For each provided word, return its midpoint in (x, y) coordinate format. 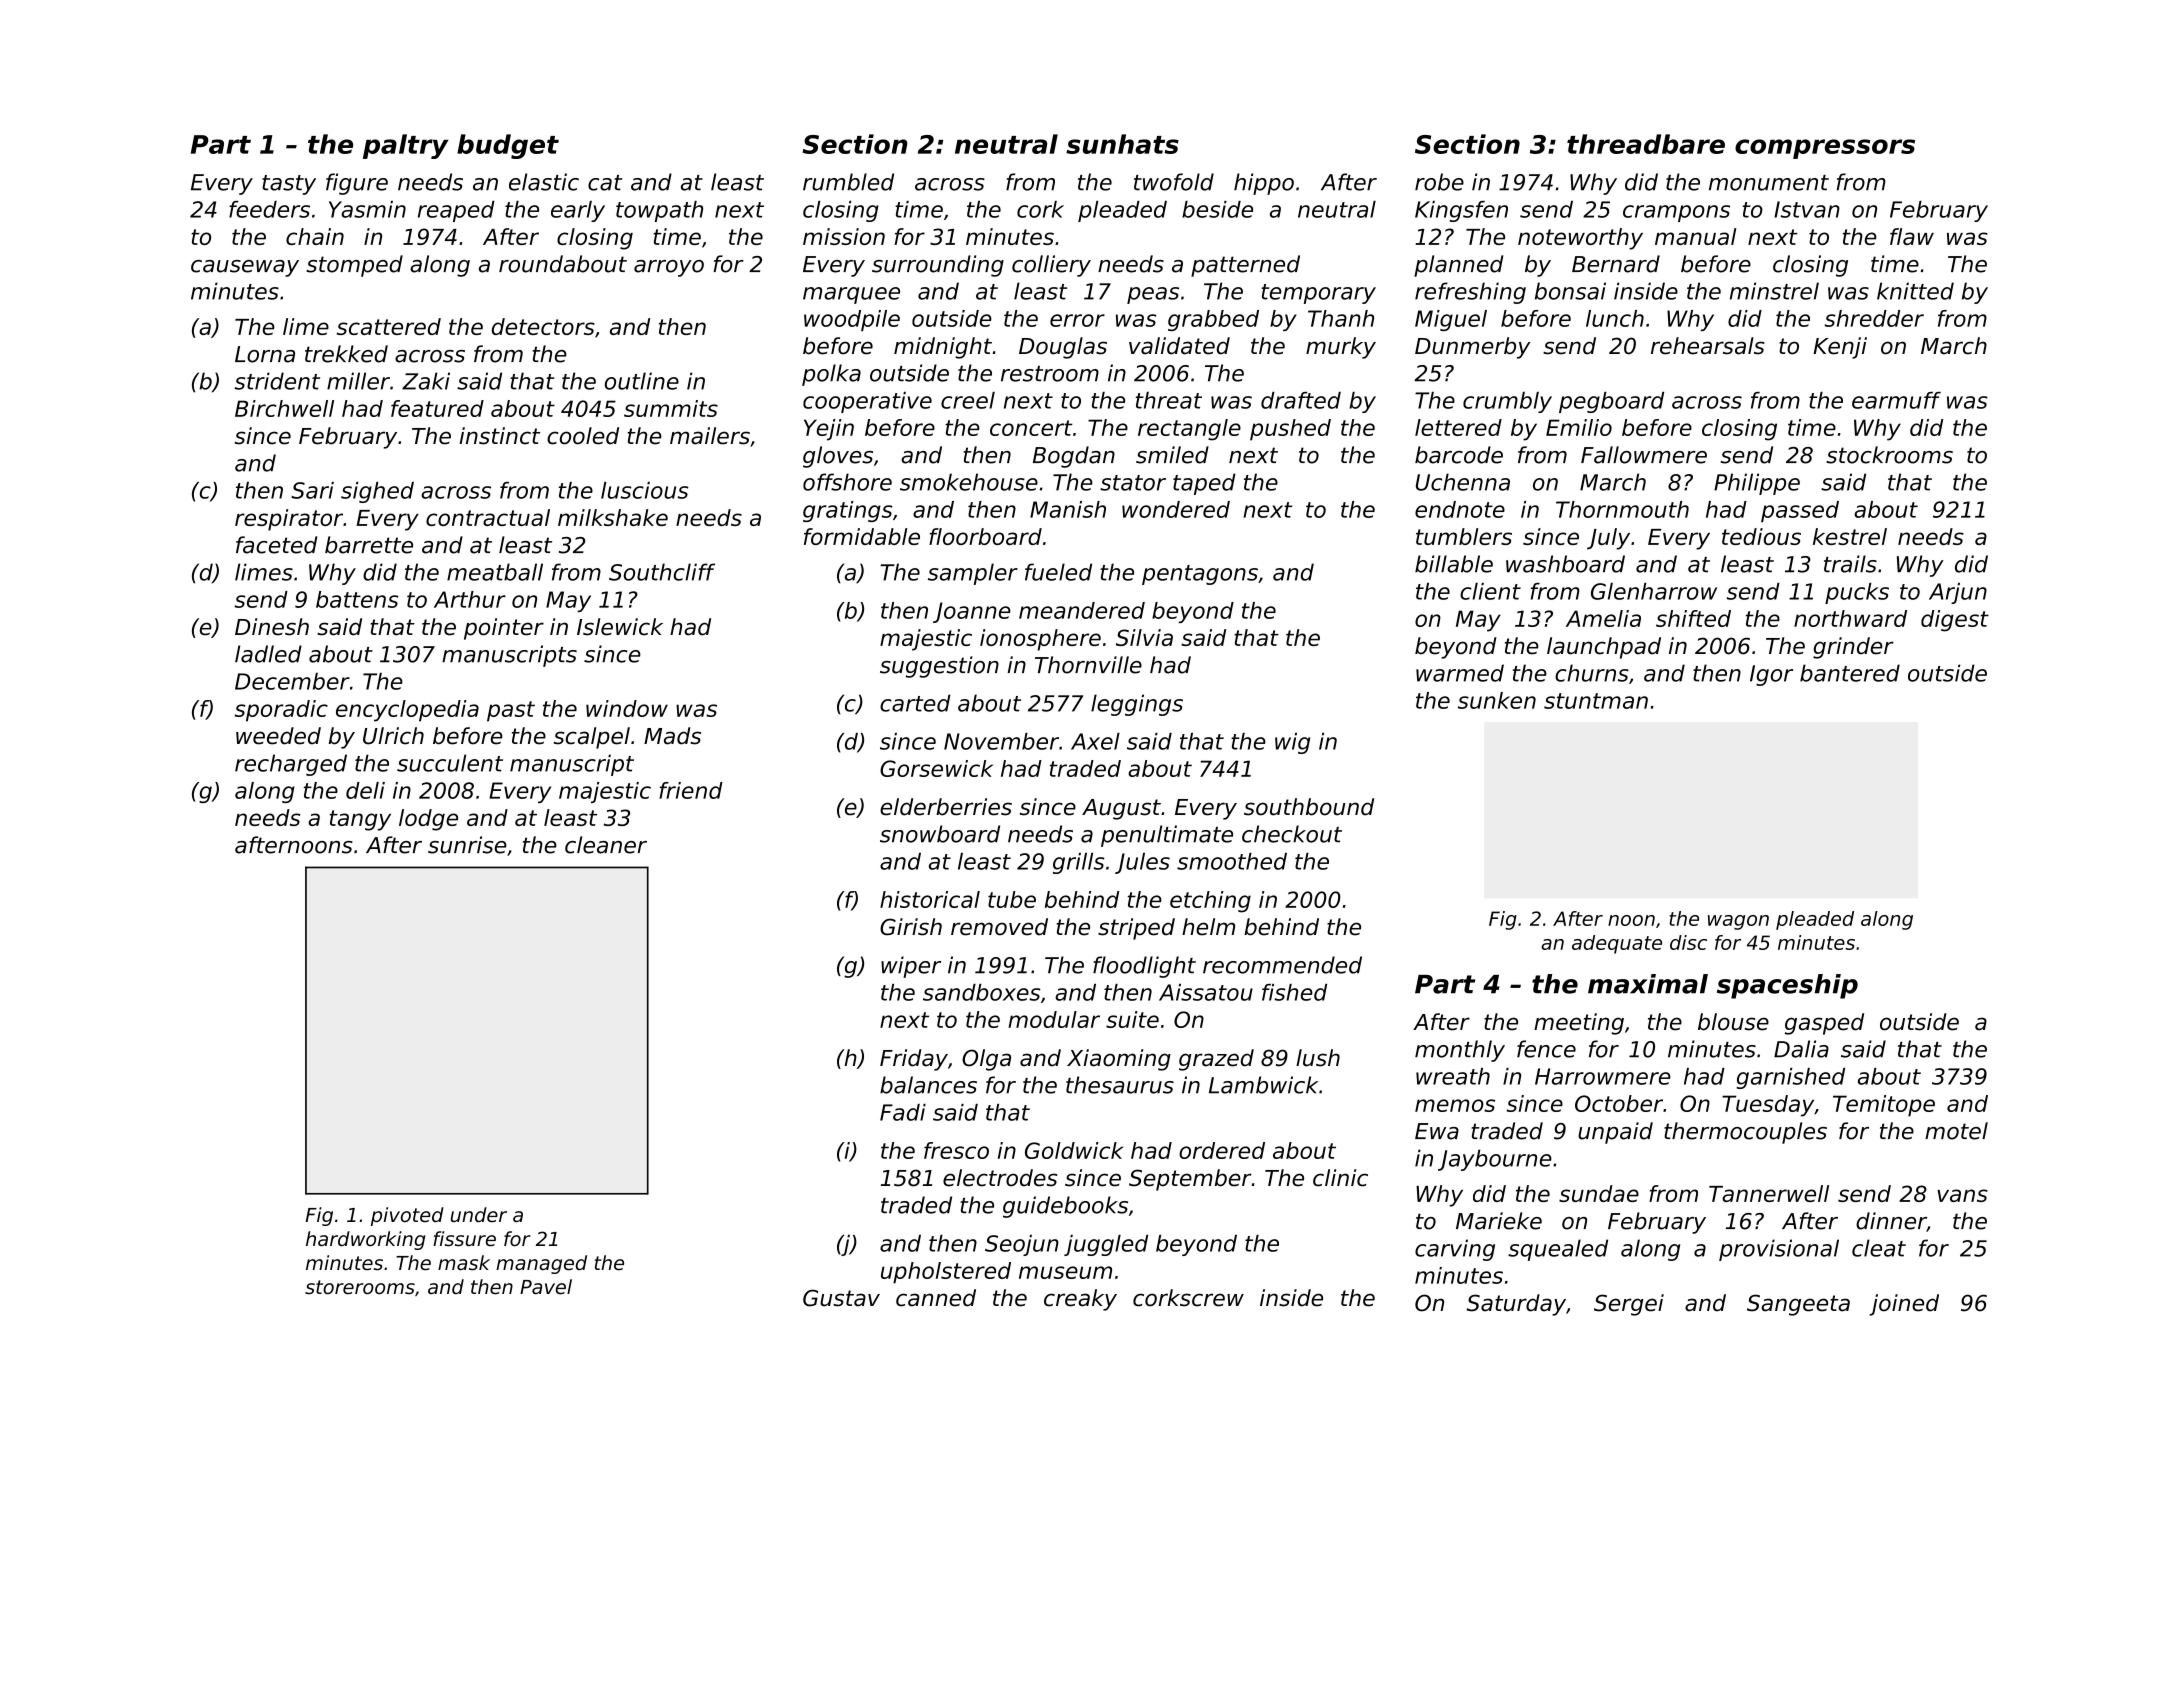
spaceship (1787, 986)
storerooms (360, 1287)
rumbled (848, 182)
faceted (276, 545)
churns (1592, 673)
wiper (911, 967)
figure (357, 184)
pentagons (1200, 575)
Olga (986, 1060)
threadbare (1646, 144)
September (1190, 1180)
